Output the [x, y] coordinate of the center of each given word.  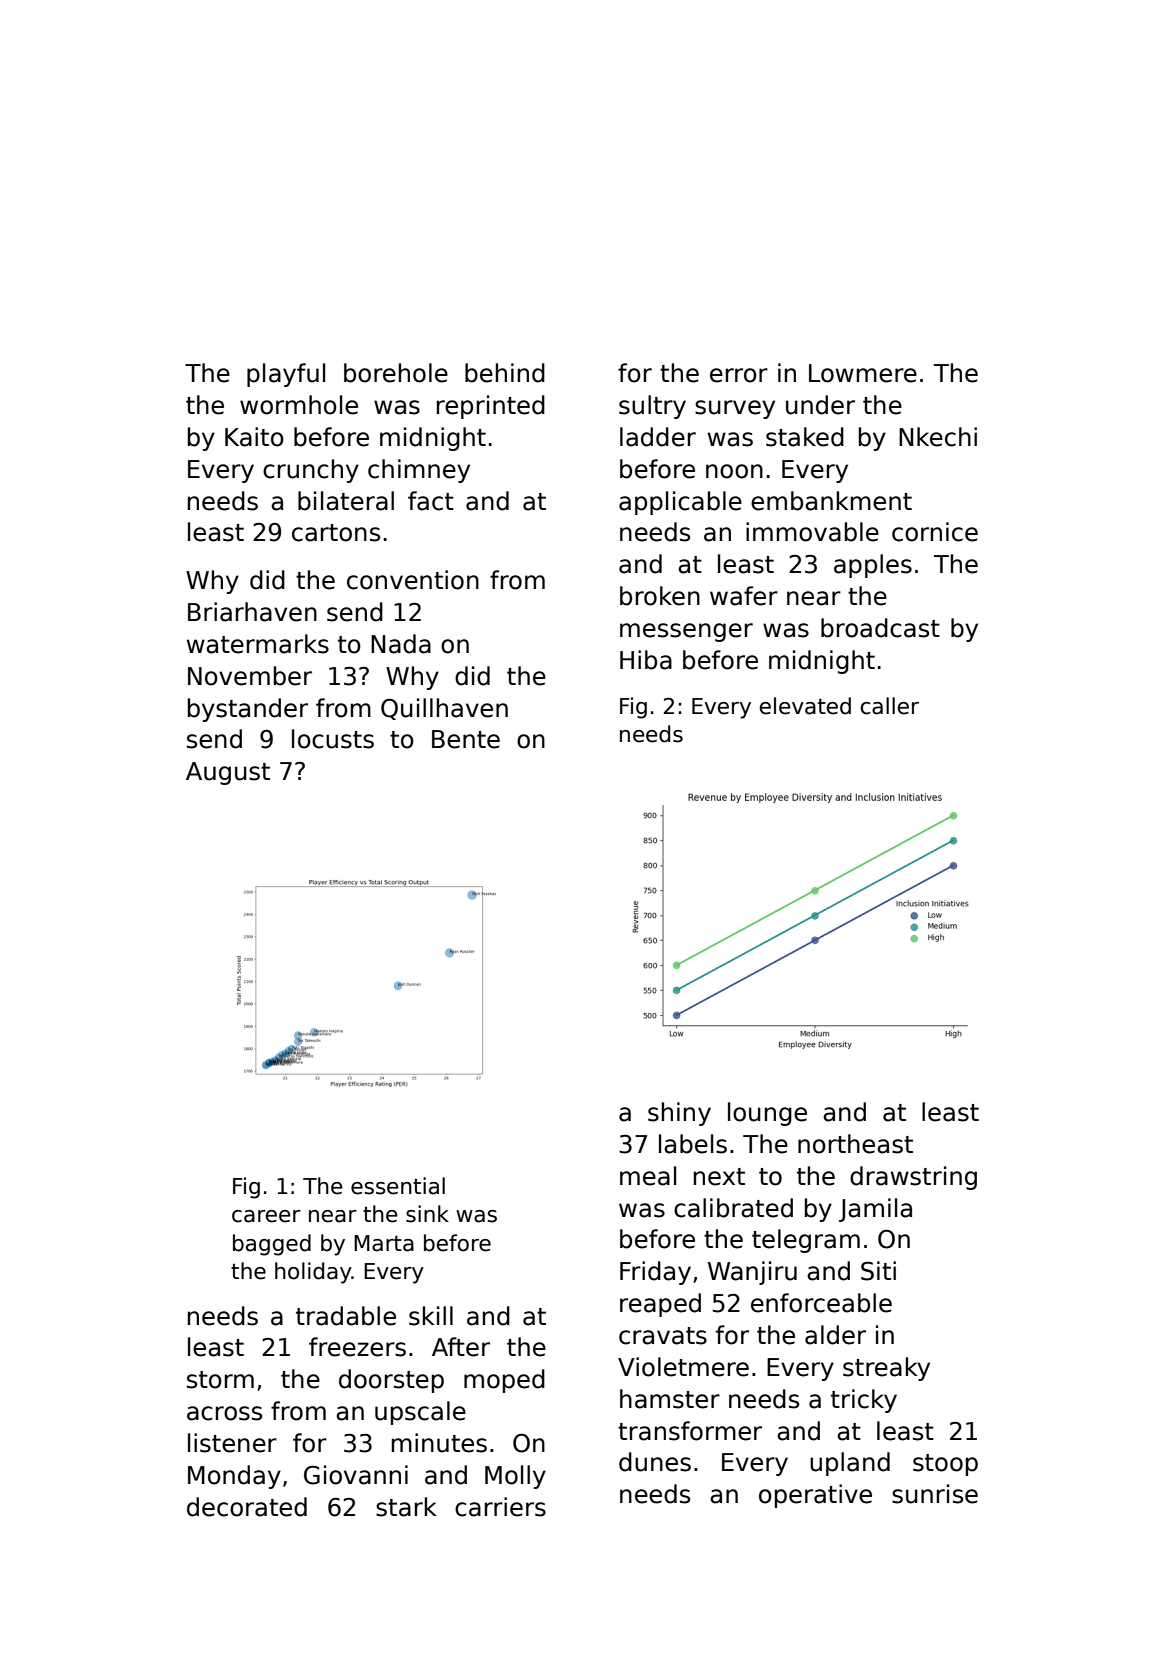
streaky [886, 1369]
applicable [680, 503]
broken [660, 596]
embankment [831, 501]
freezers [357, 1347]
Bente [466, 739]
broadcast [880, 628]
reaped [660, 1305]
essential [398, 1186]
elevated [805, 706]
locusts [333, 739]
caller [890, 706]
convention [413, 580]
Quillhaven [444, 709]
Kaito [254, 437]
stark [406, 1507]
